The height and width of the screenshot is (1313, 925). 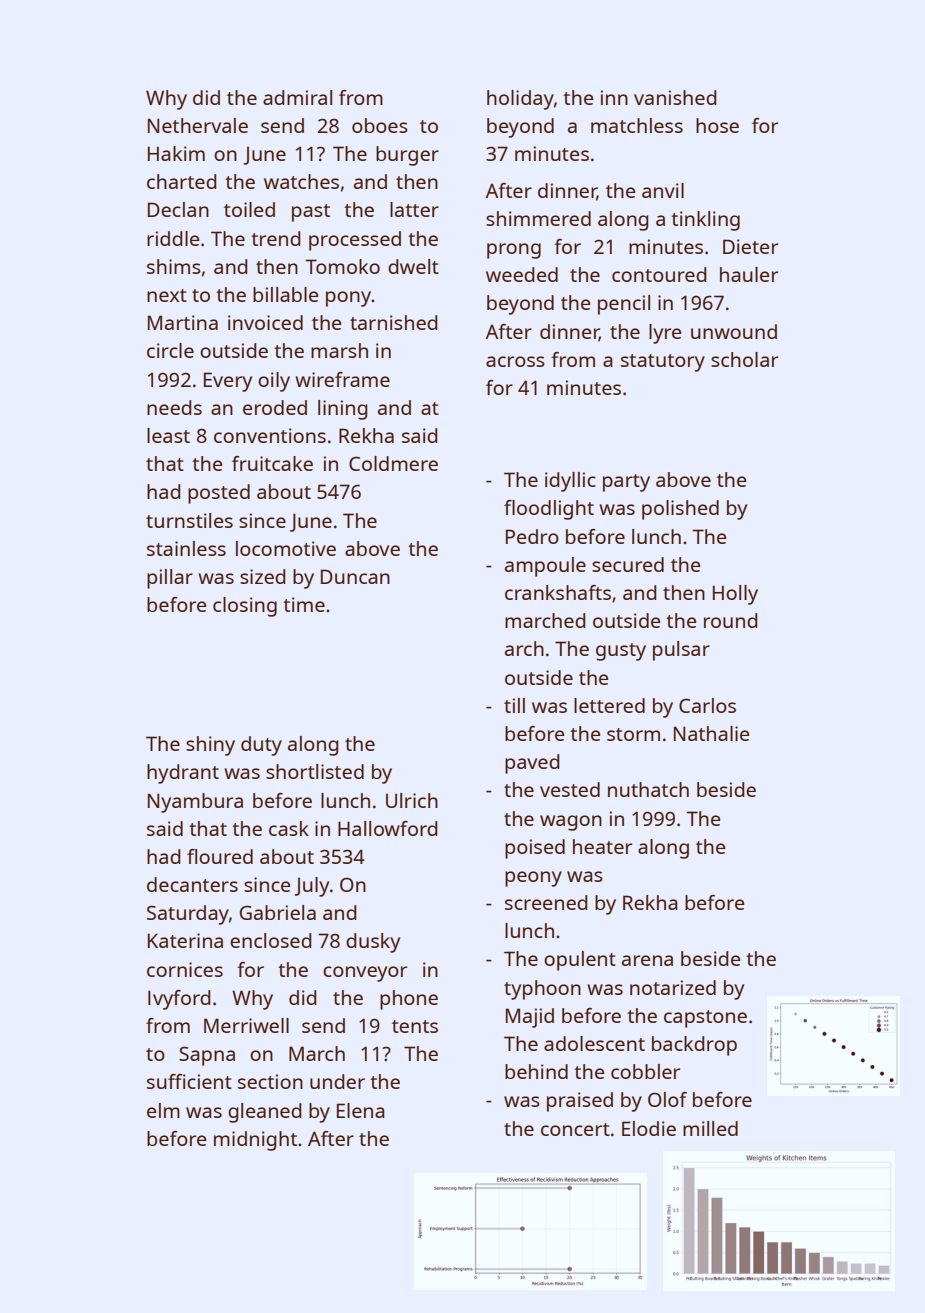 What do you see at coordinates (712, 733) in the screenshot?
I see `Nathalie` at bounding box center [712, 733].
